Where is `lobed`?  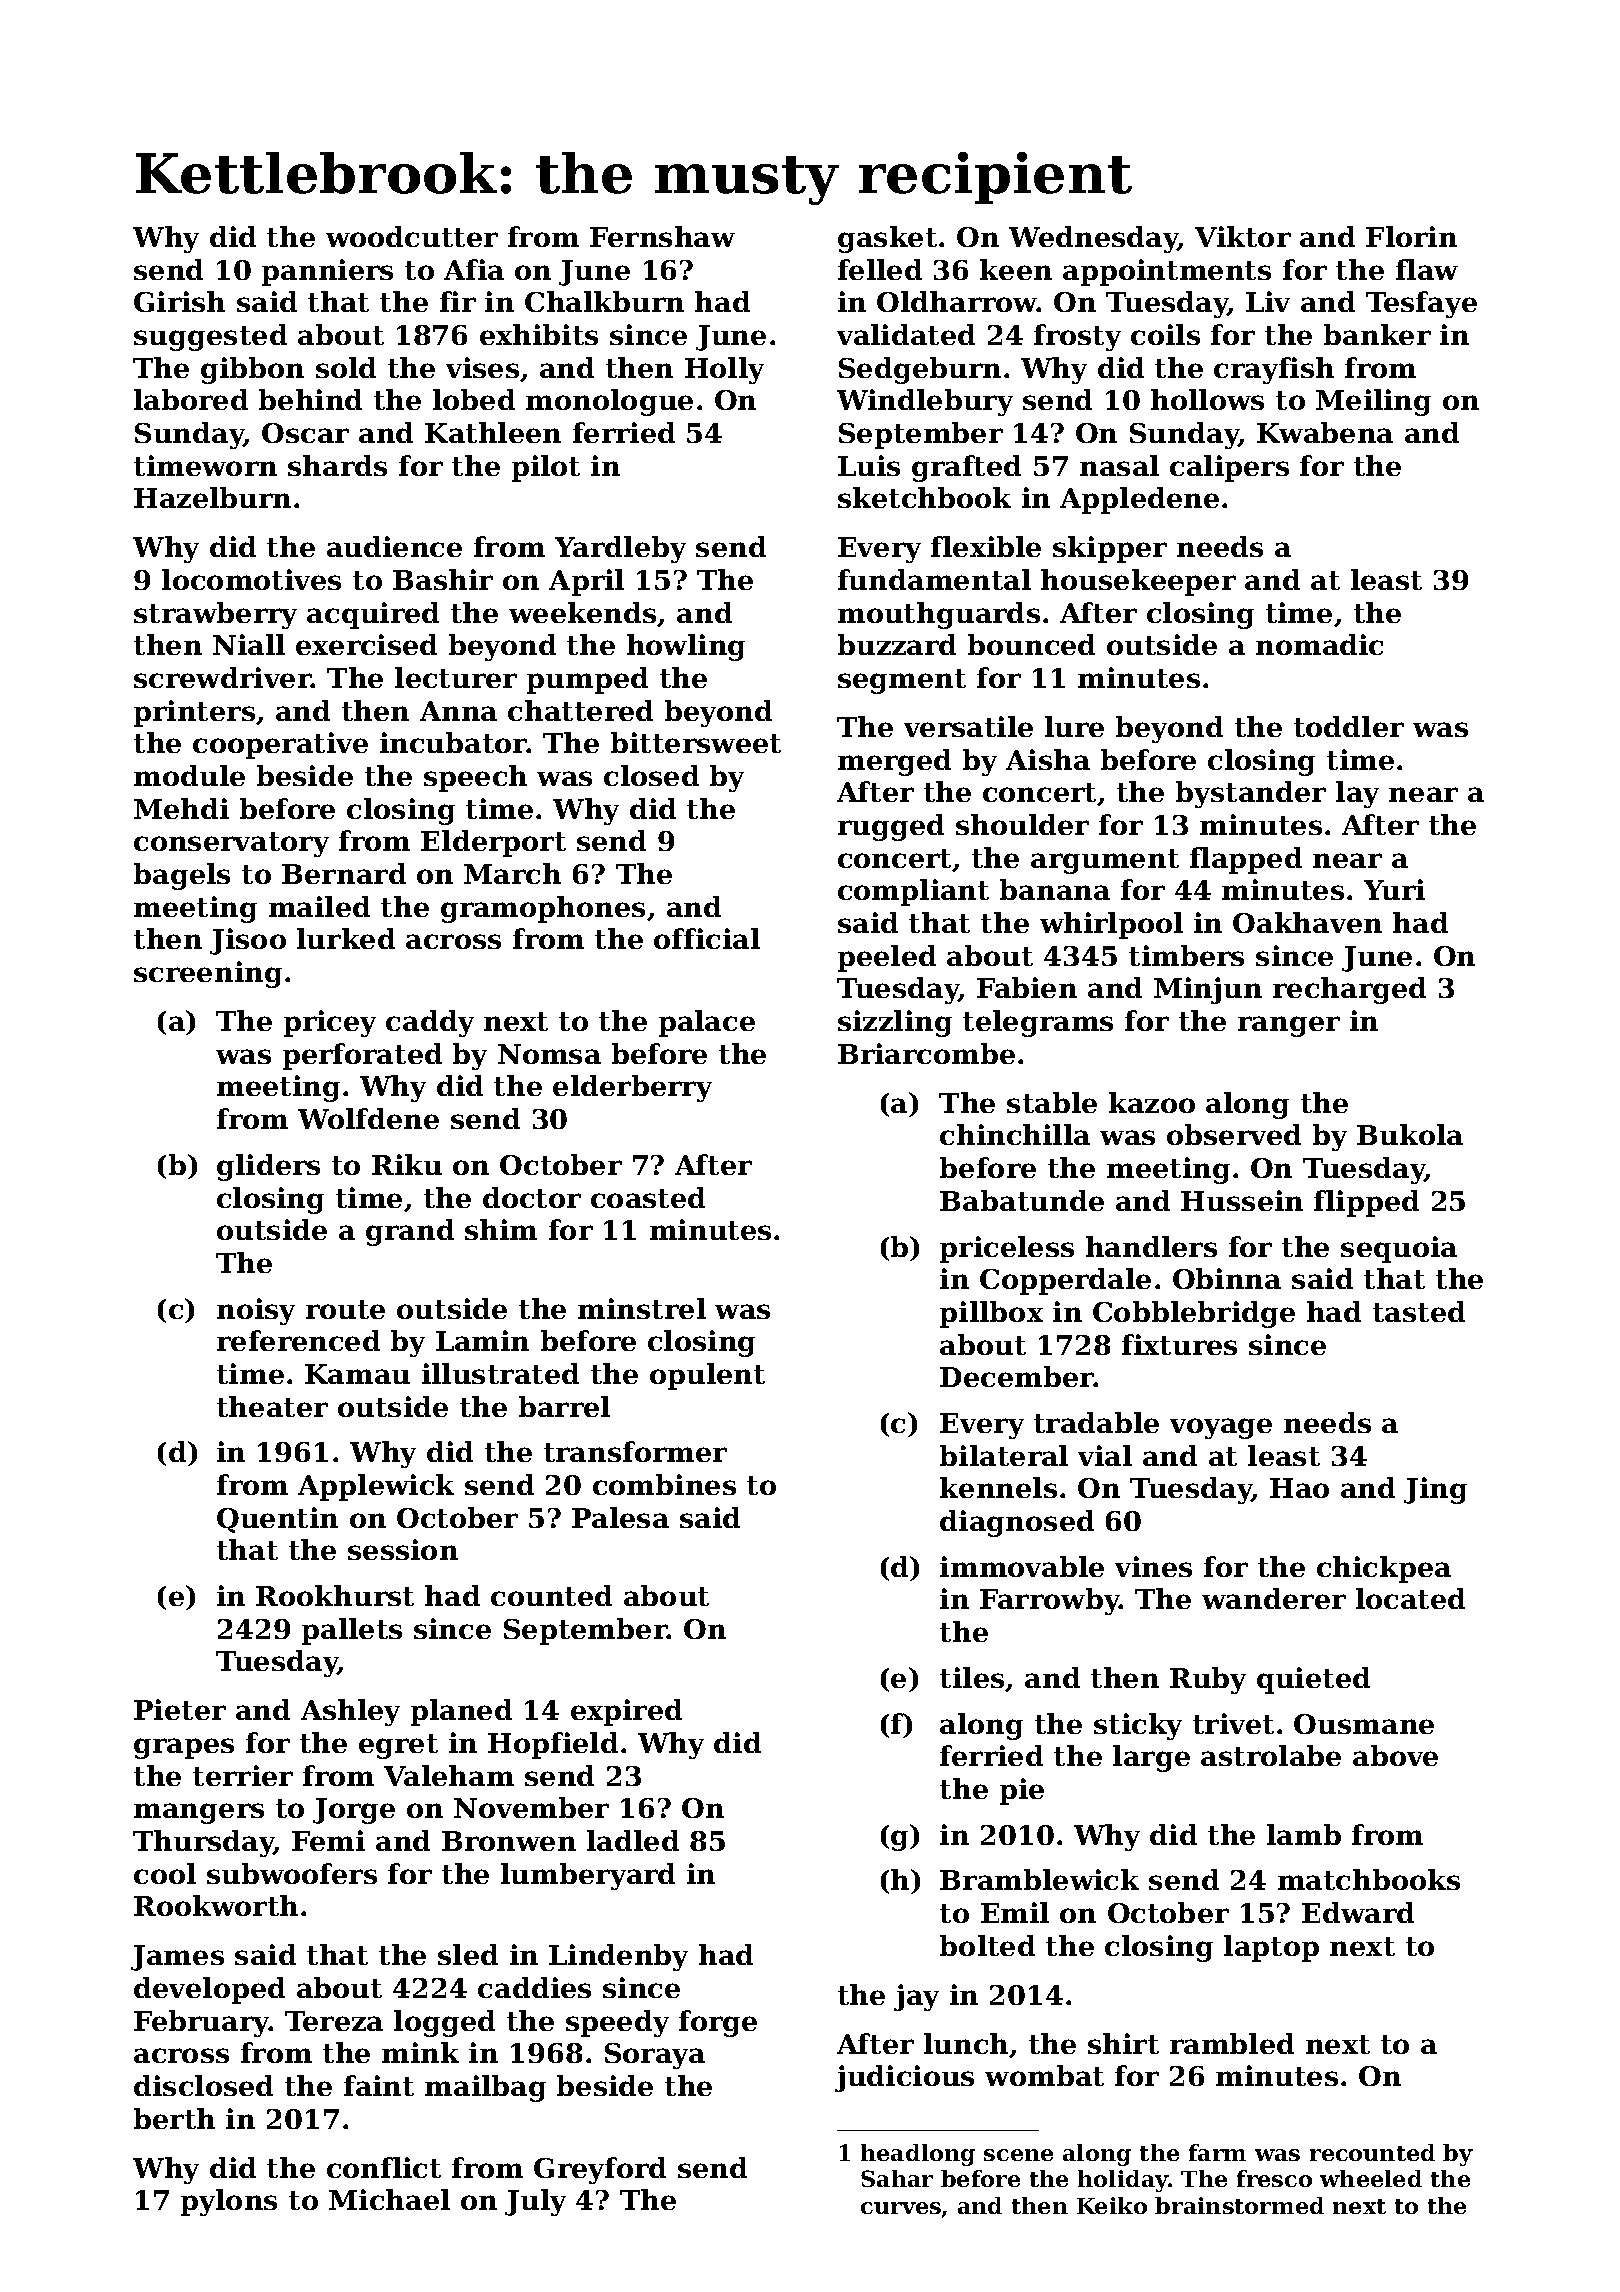 lobed is located at coordinates (474, 399).
